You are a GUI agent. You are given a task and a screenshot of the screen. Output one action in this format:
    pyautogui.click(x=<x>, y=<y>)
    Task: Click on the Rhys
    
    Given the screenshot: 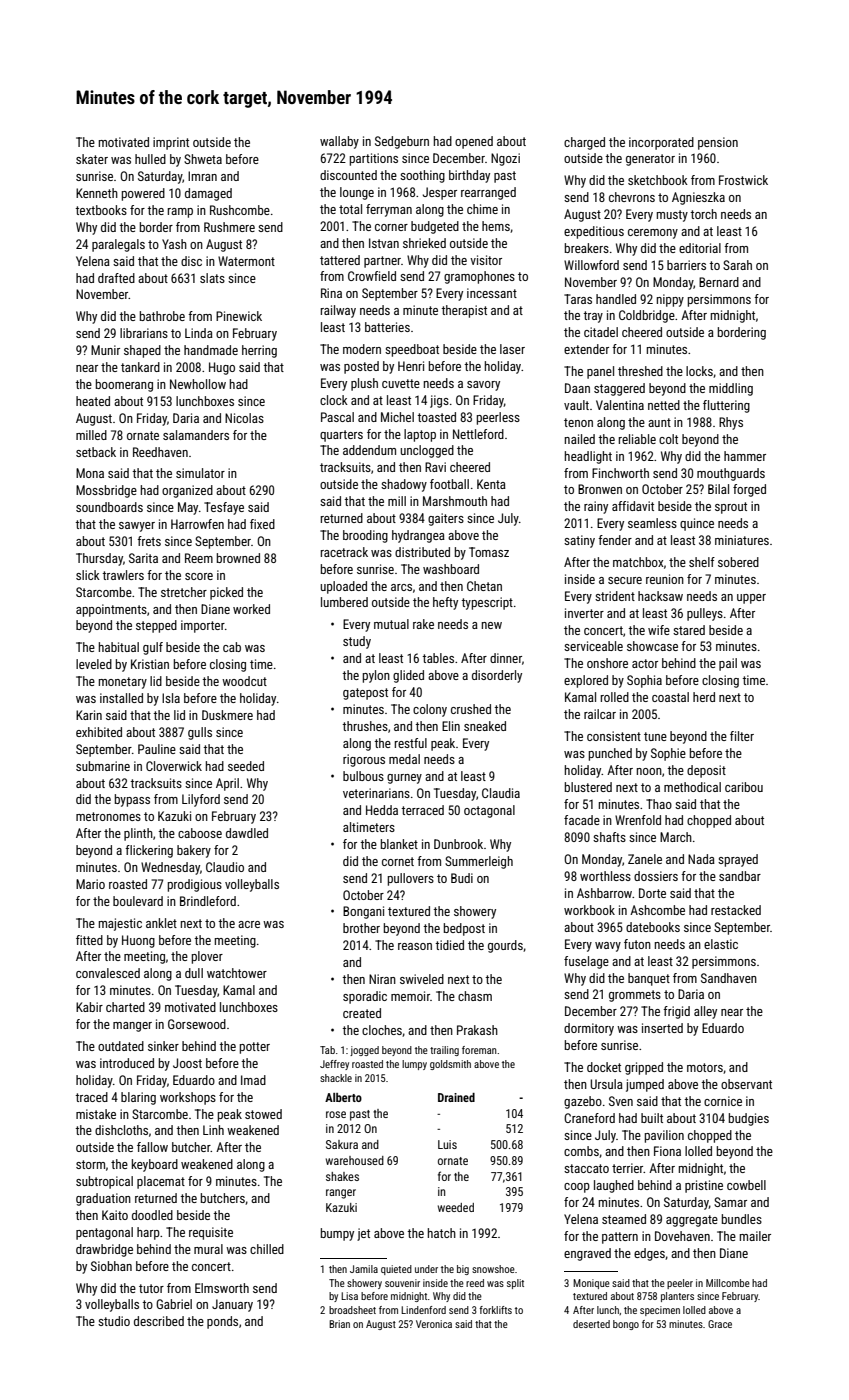 What is the action you would take?
    pyautogui.click(x=731, y=423)
